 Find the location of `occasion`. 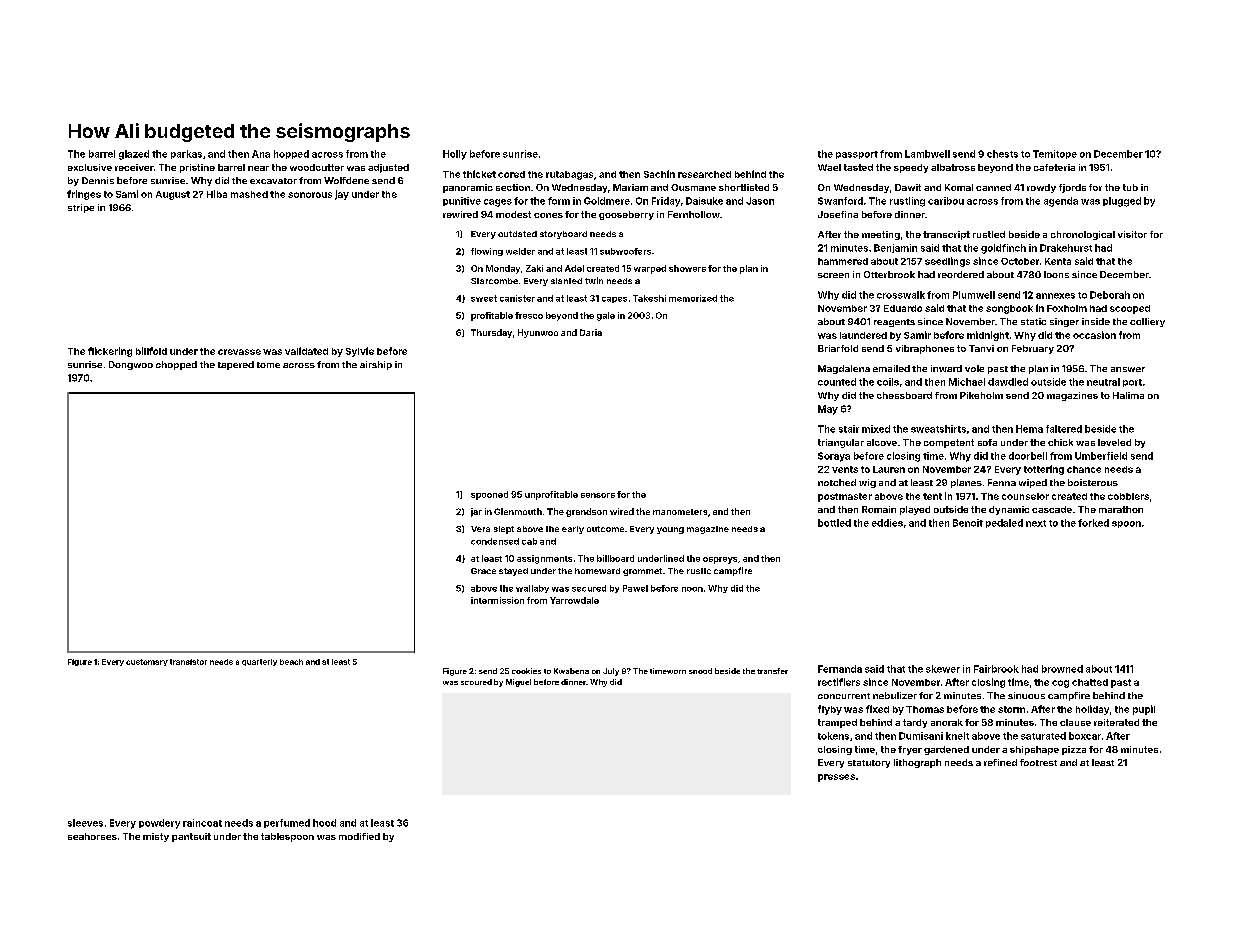

occasion is located at coordinates (1094, 335).
